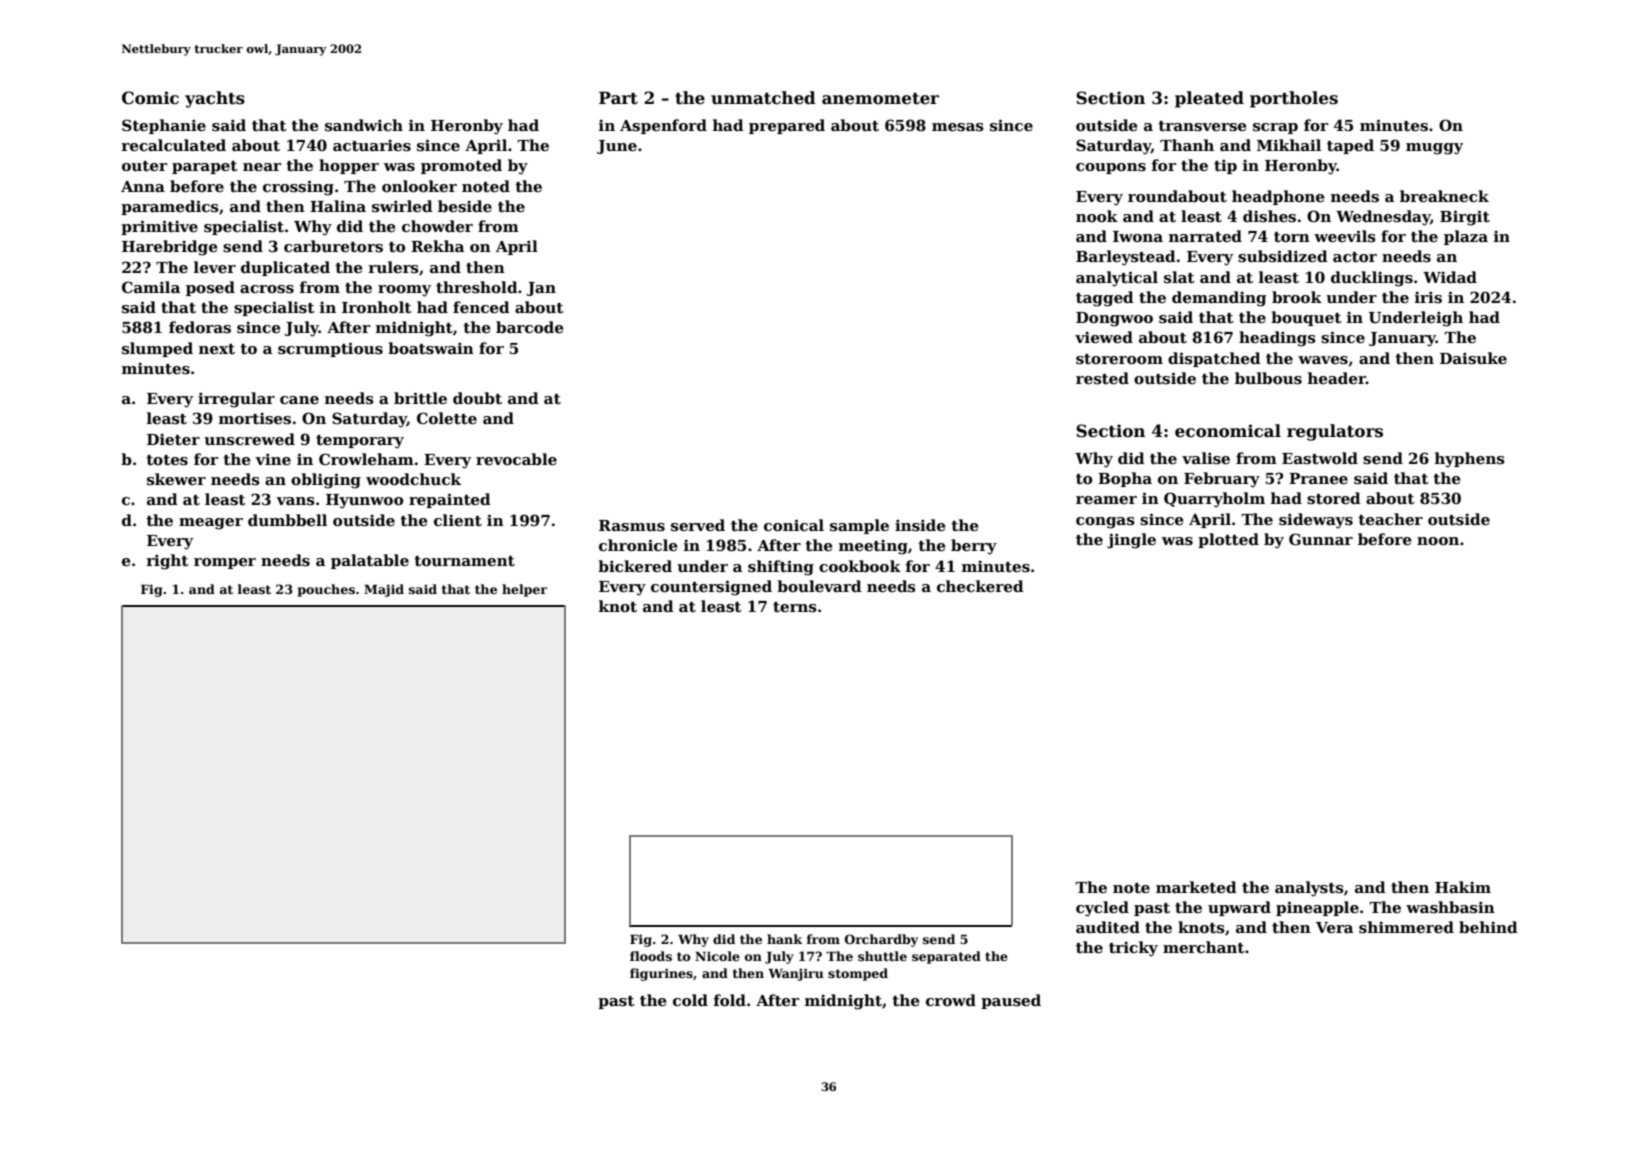 The height and width of the screenshot is (1161, 1642). What do you see at coordinates (951, 1000) in the screenshot?
I see `crowd` at bounding box center [951, 1000].
